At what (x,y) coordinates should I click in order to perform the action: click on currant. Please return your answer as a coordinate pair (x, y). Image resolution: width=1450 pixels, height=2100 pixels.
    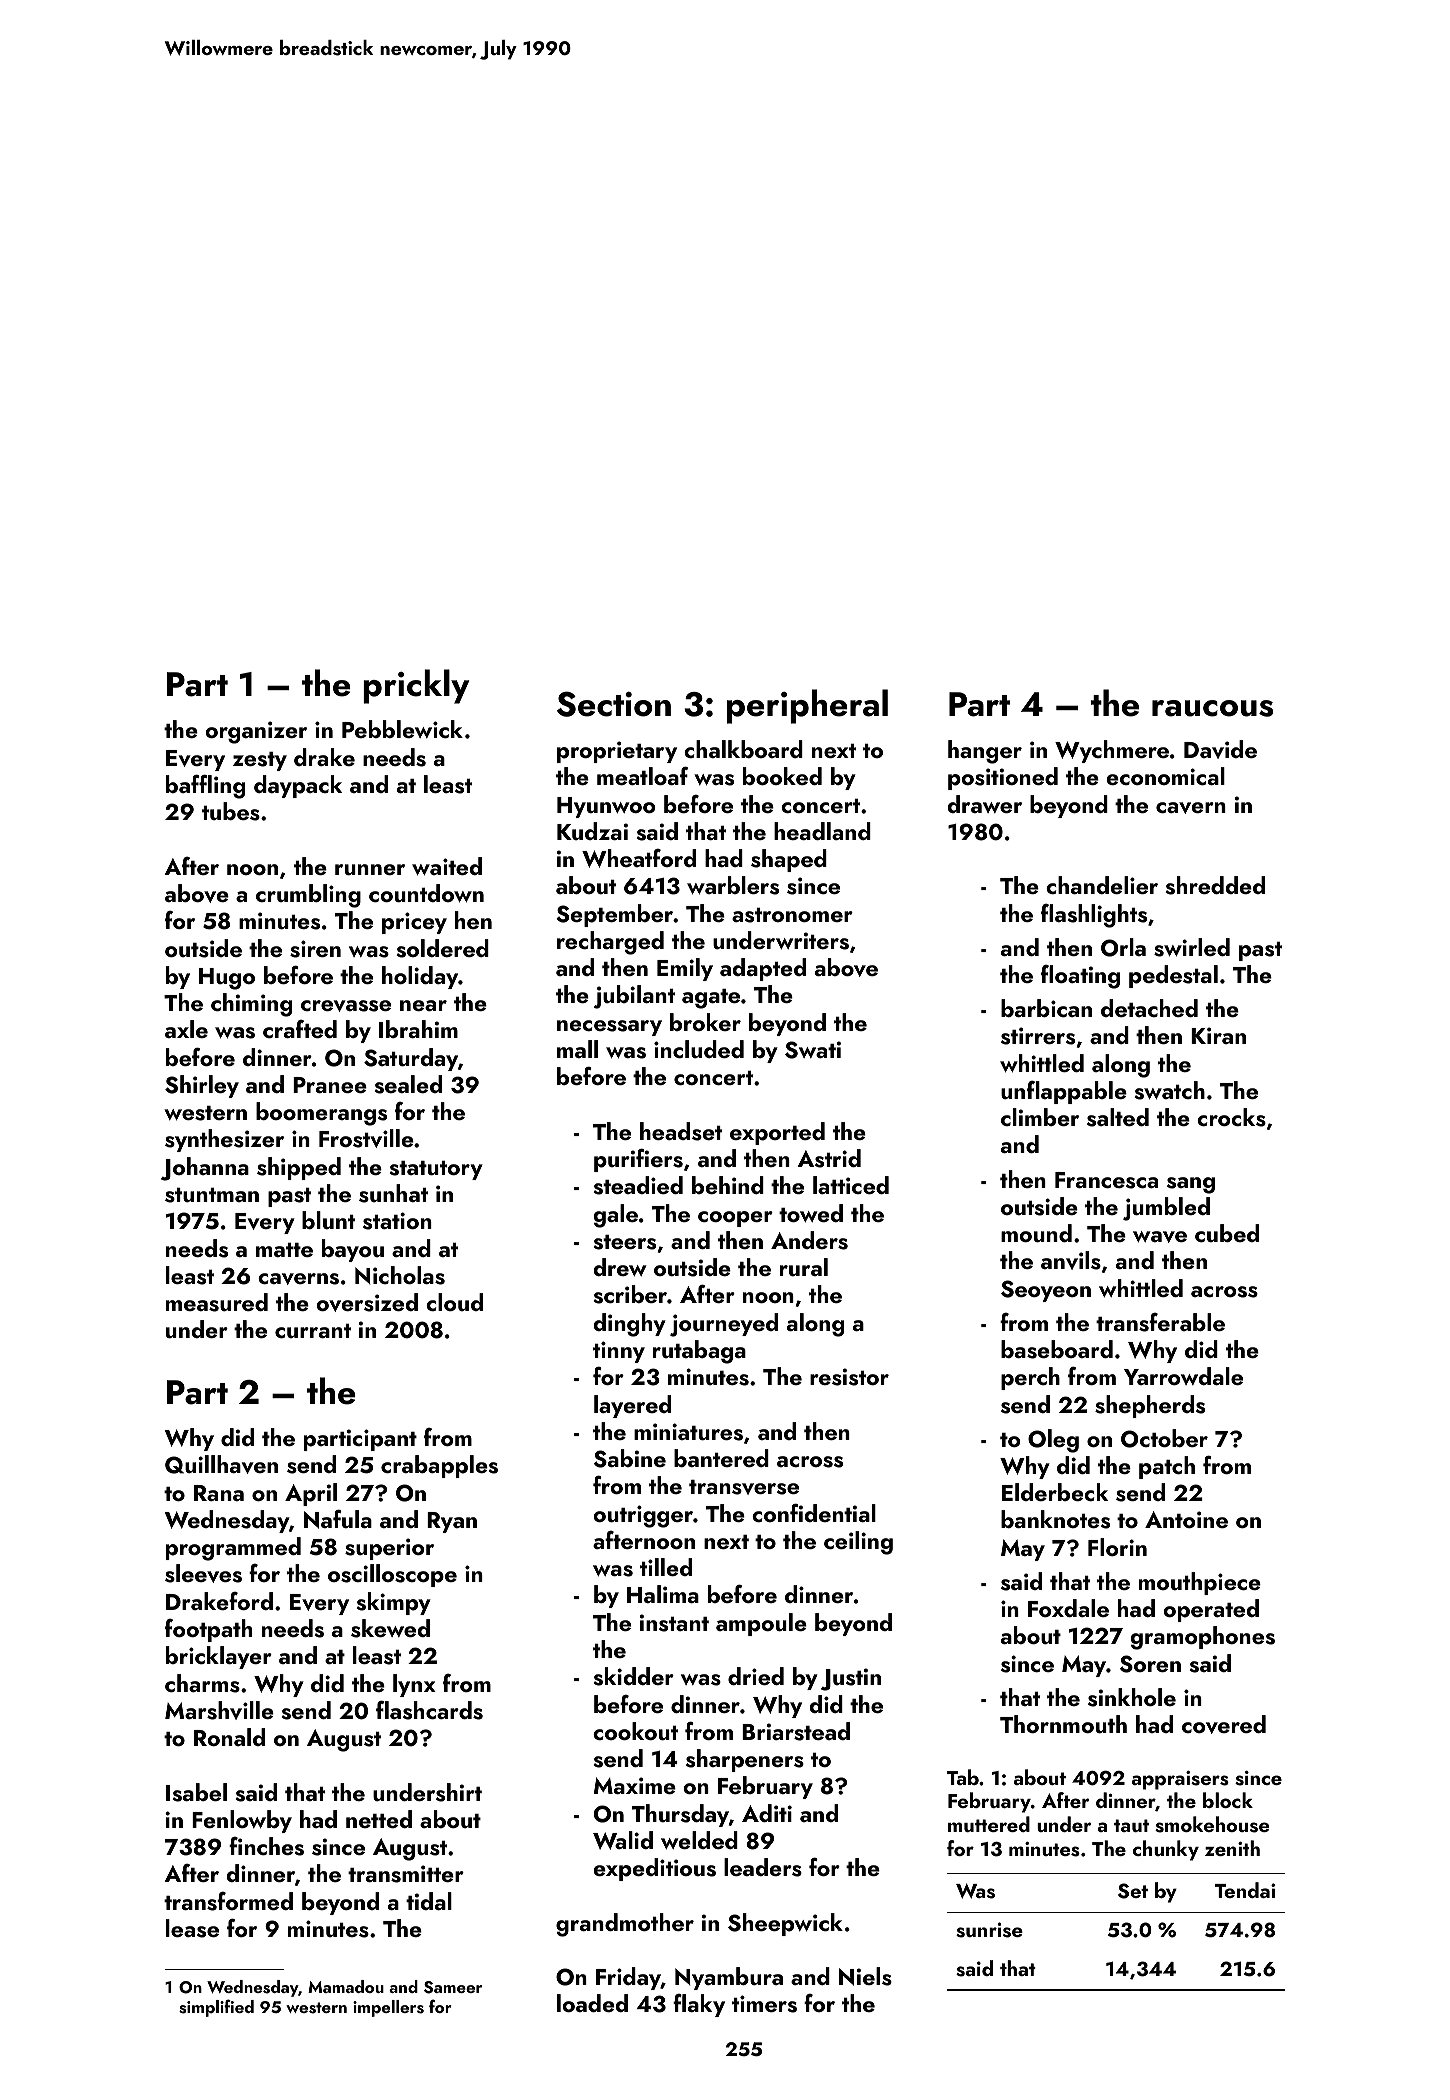
    Looking at the image, I should click on (313, 1331).
